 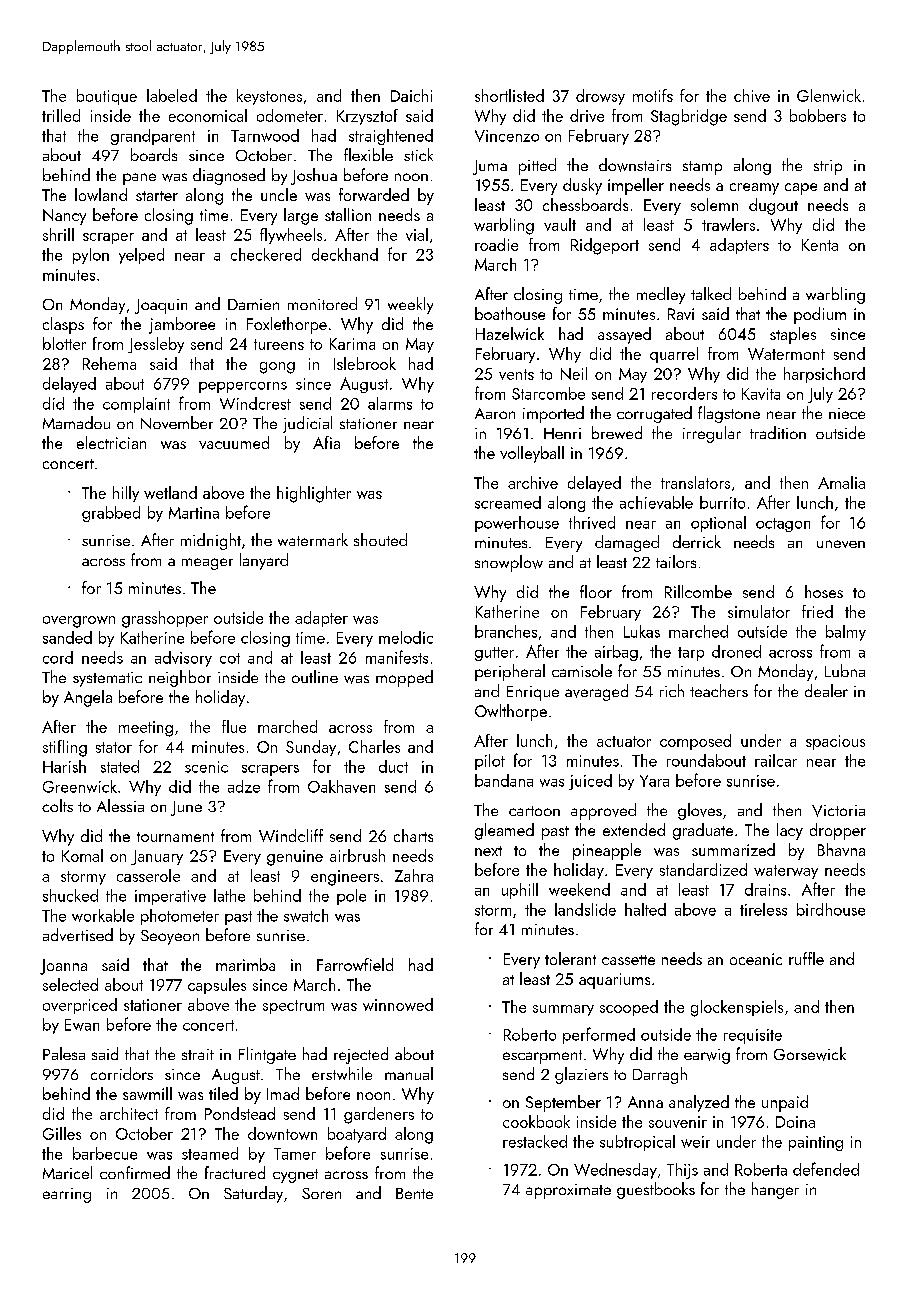 I want to click on balmy, so click(x=846, y=633).
